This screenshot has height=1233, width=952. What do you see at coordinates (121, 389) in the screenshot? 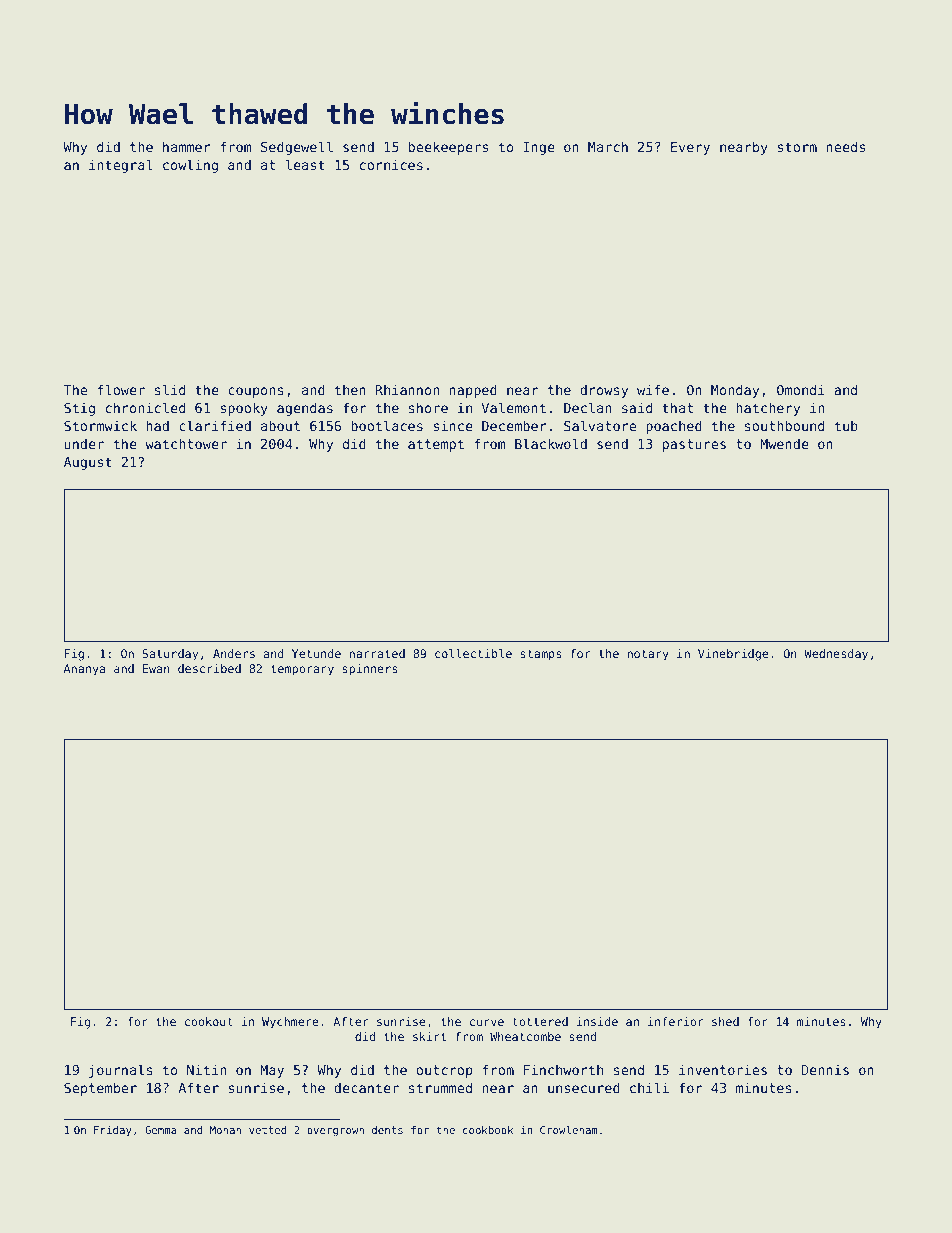
I see `flower` at bounding box center [121, 389].
